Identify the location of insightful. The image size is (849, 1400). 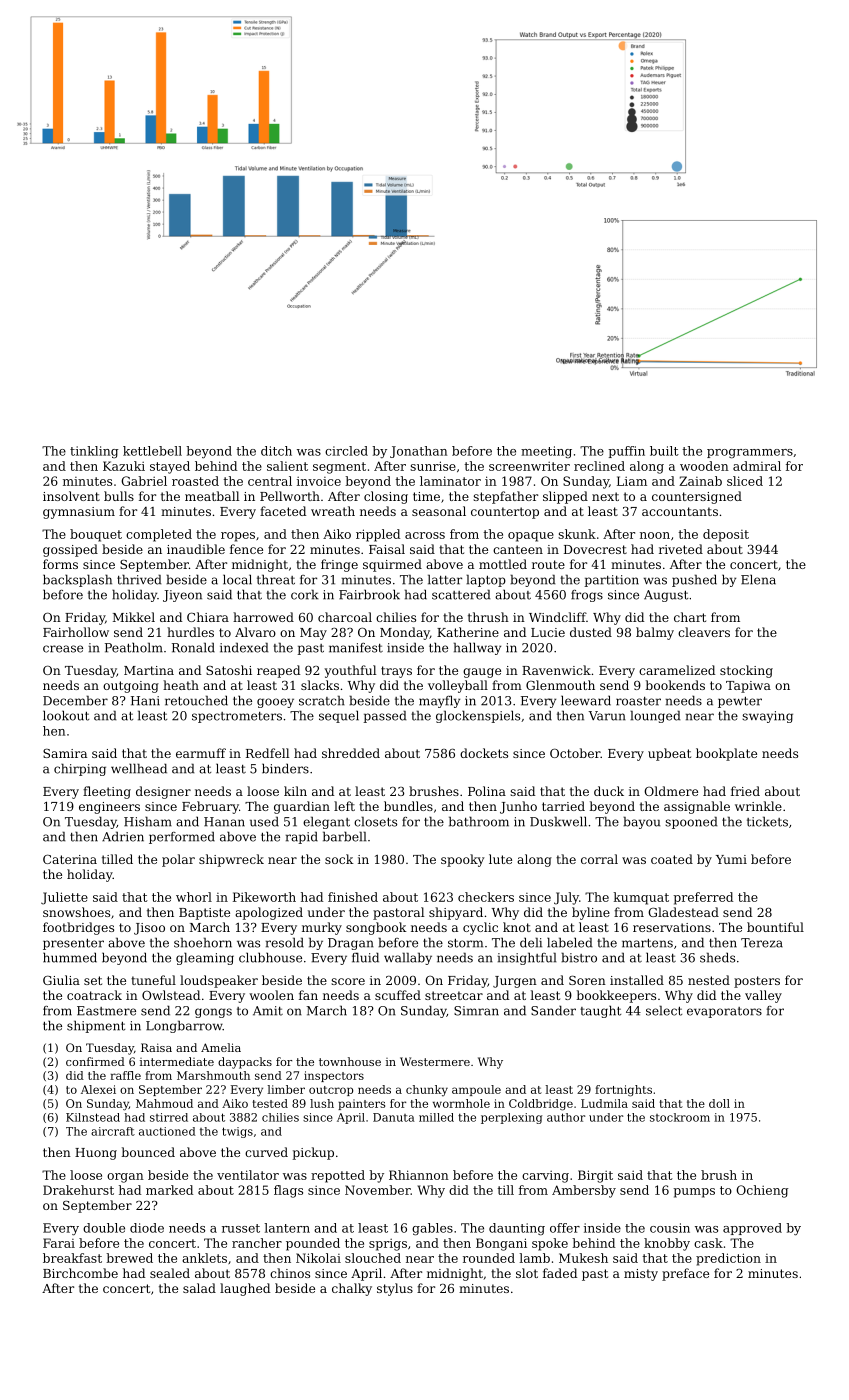
(527, 958).
